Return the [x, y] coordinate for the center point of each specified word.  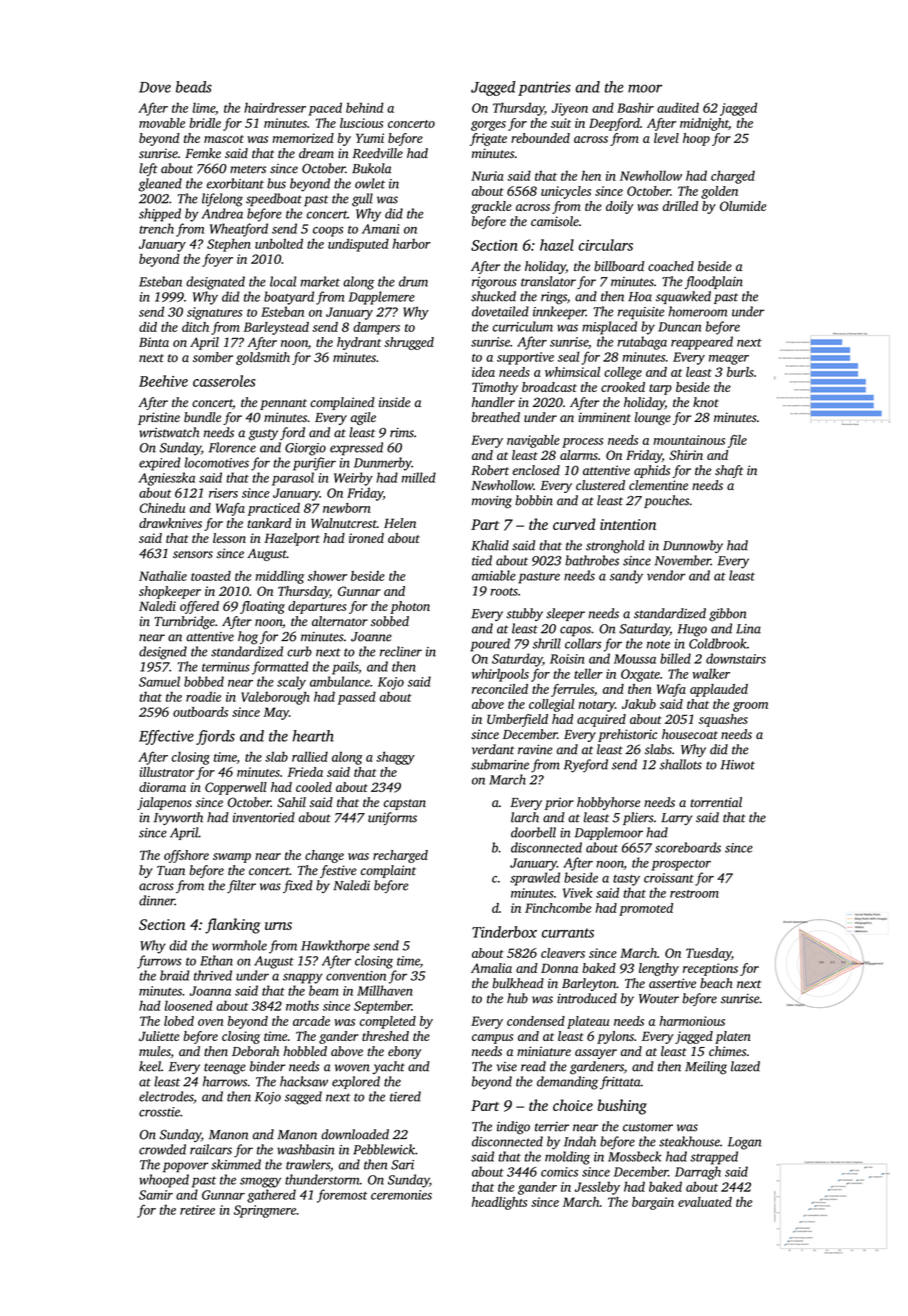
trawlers [308, 1164]
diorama [162, 787]
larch [525, 817]
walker [711, 673]
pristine [159, 418]
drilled [680, 206]
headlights [499, 1203]
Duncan [679, 327]
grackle [491, 207]
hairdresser [275, 107]
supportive [525, 358]
